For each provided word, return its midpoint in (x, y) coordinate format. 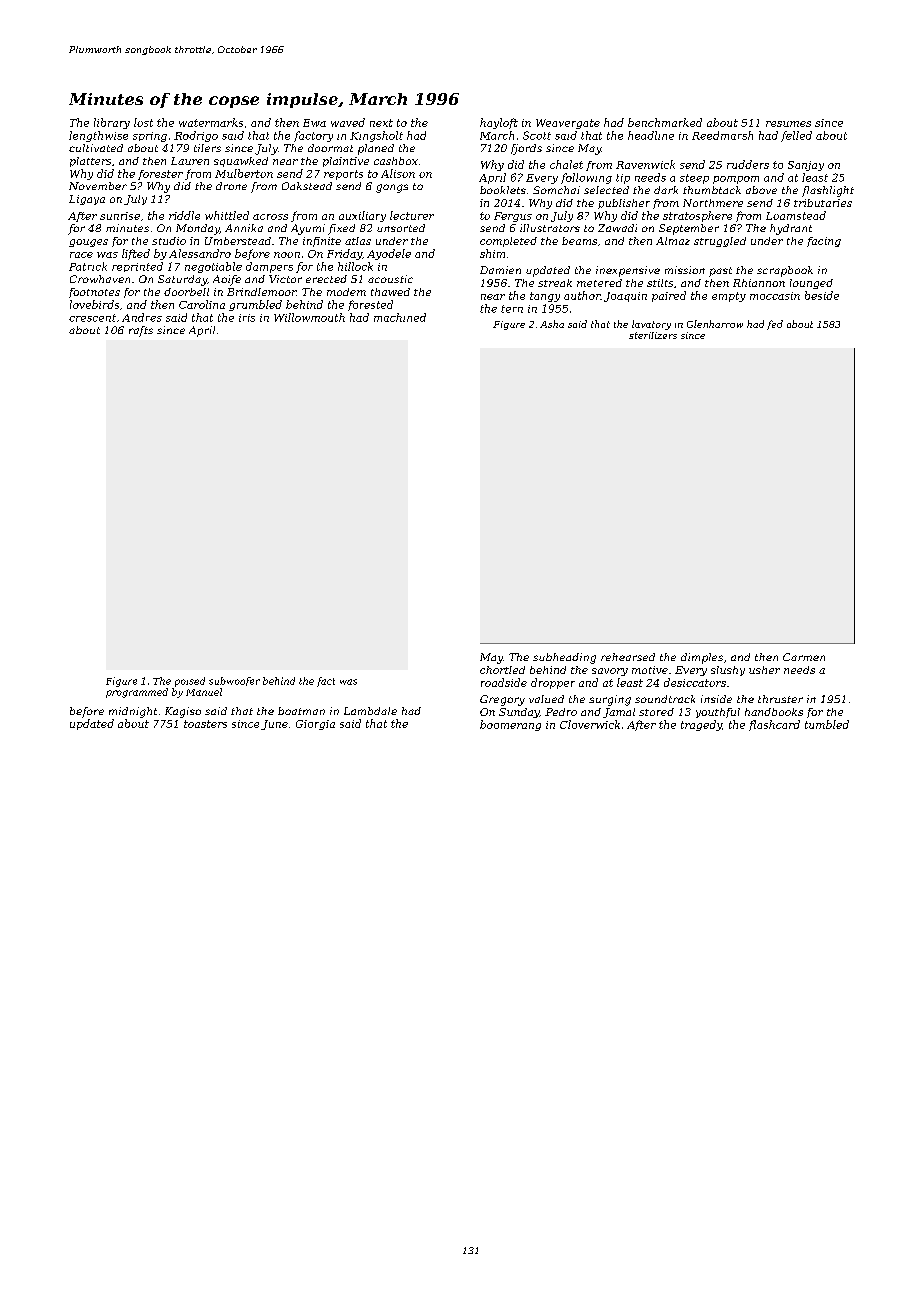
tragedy (701, 725)
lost (143, 122)
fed (775, 325)
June (274, 725)
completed (508, 242)
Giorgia (315, 725)
